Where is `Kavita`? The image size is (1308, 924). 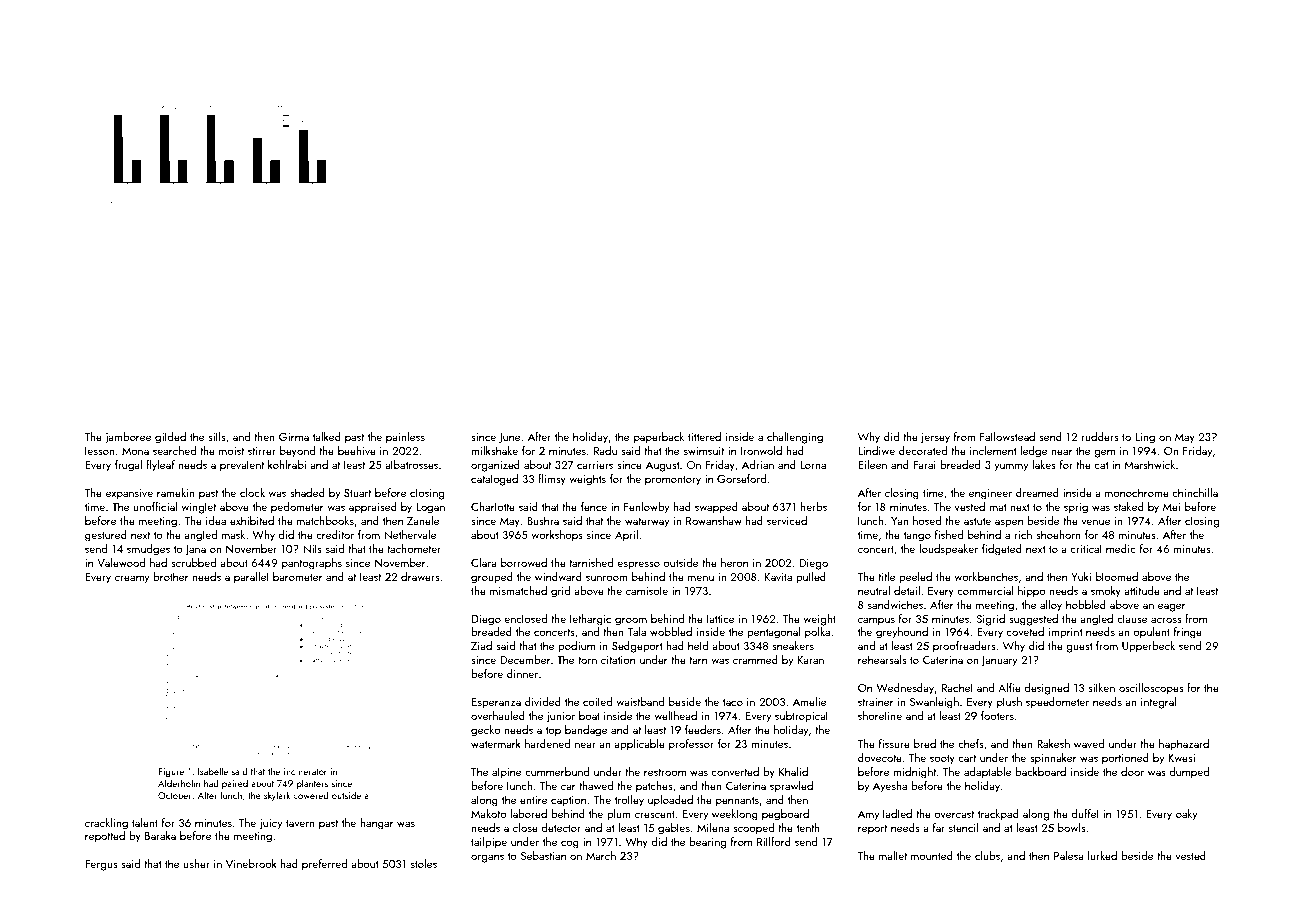
Kavita is located at coordinates (778, 577).
